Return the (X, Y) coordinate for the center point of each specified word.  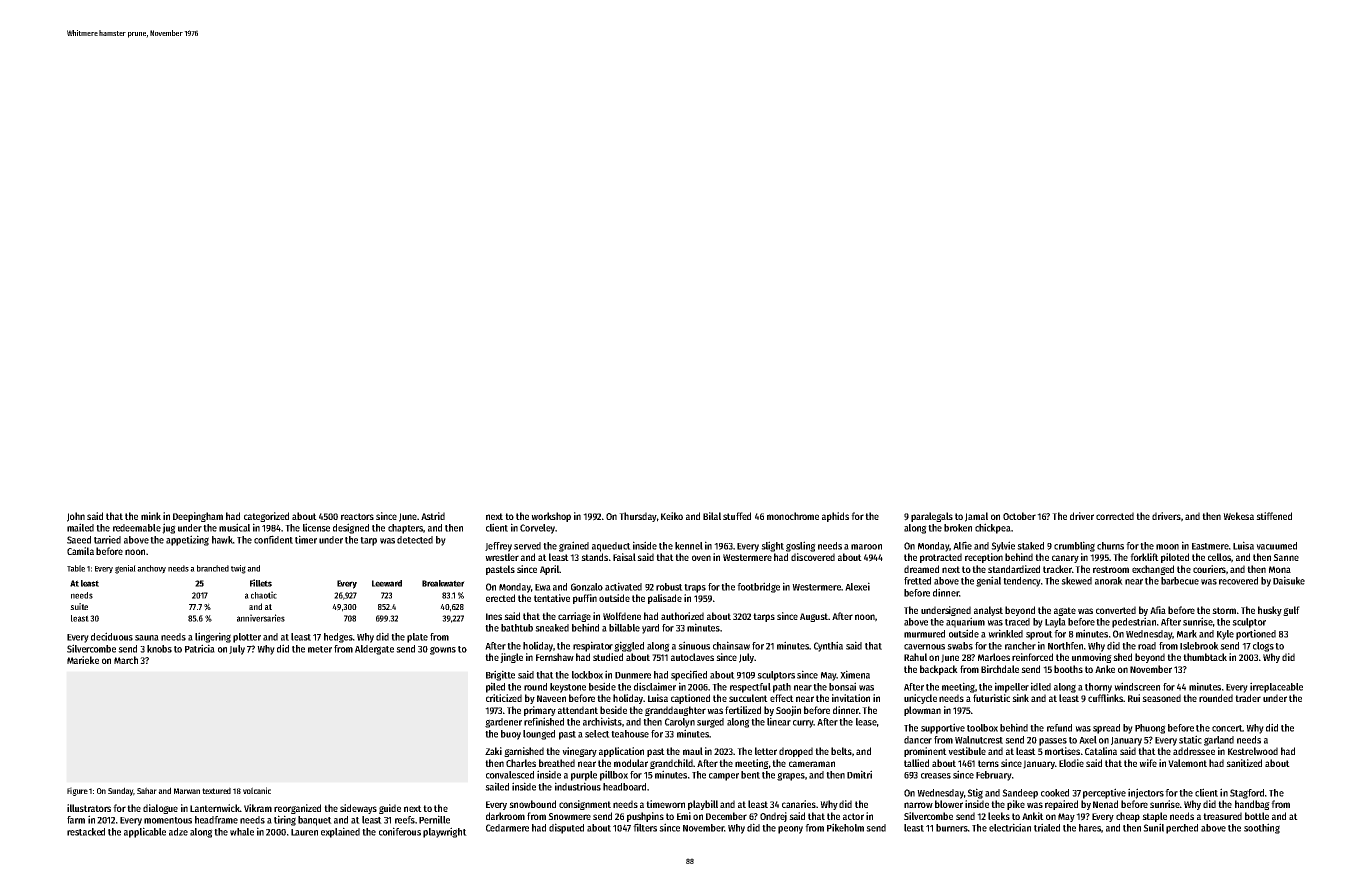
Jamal (976, 517)
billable (624, 627)
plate (417, 638)
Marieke (83, 660)
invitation (851, 698)
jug (169, 528)
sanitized (1244, 763)
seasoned (1161, 698)
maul (693, 751)
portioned (1256, 634)
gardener (503, 723)
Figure (77, 791)
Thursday (638, 517)
